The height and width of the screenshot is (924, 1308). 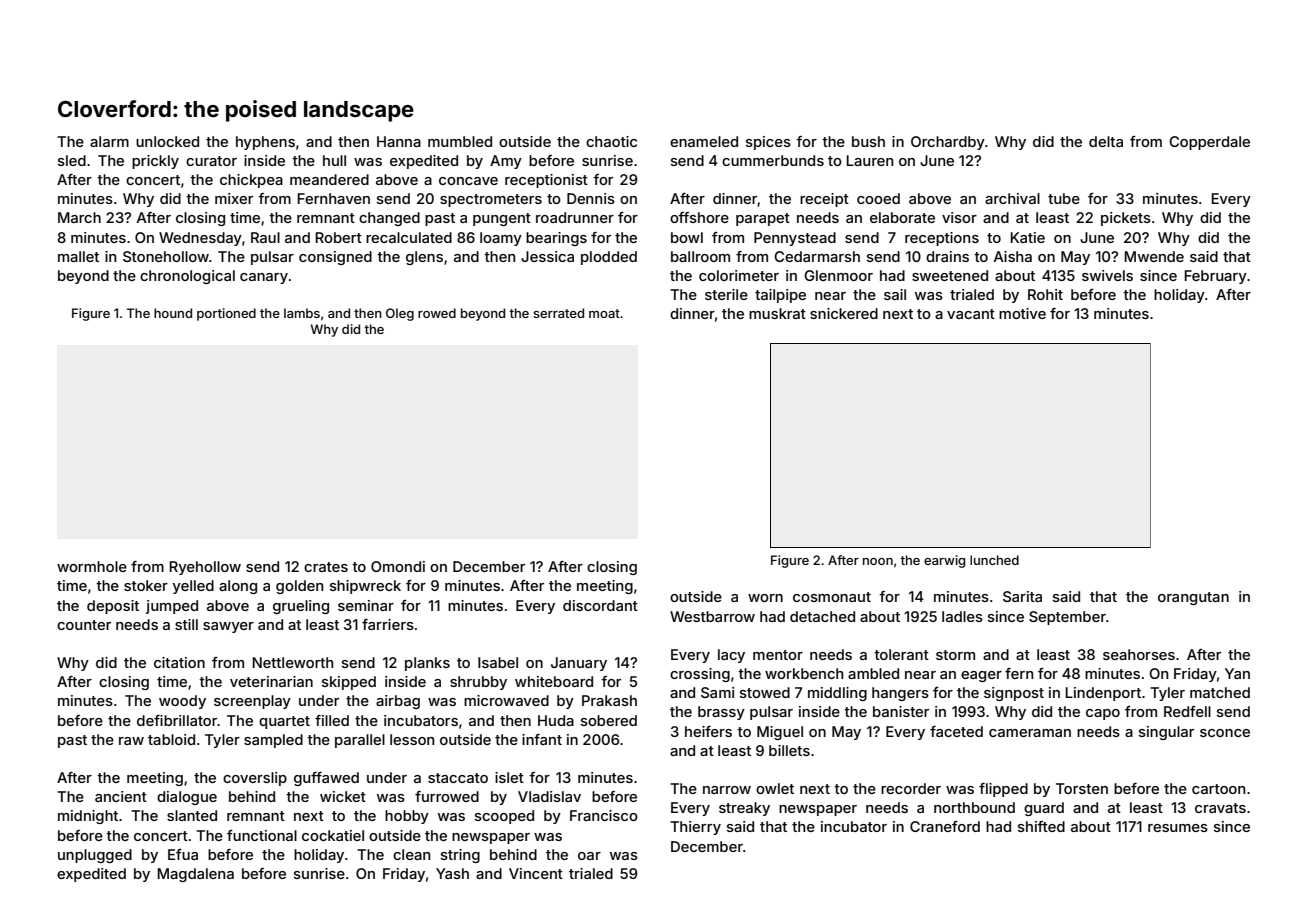 I want to click on moat, so click(x=604, y=313).
